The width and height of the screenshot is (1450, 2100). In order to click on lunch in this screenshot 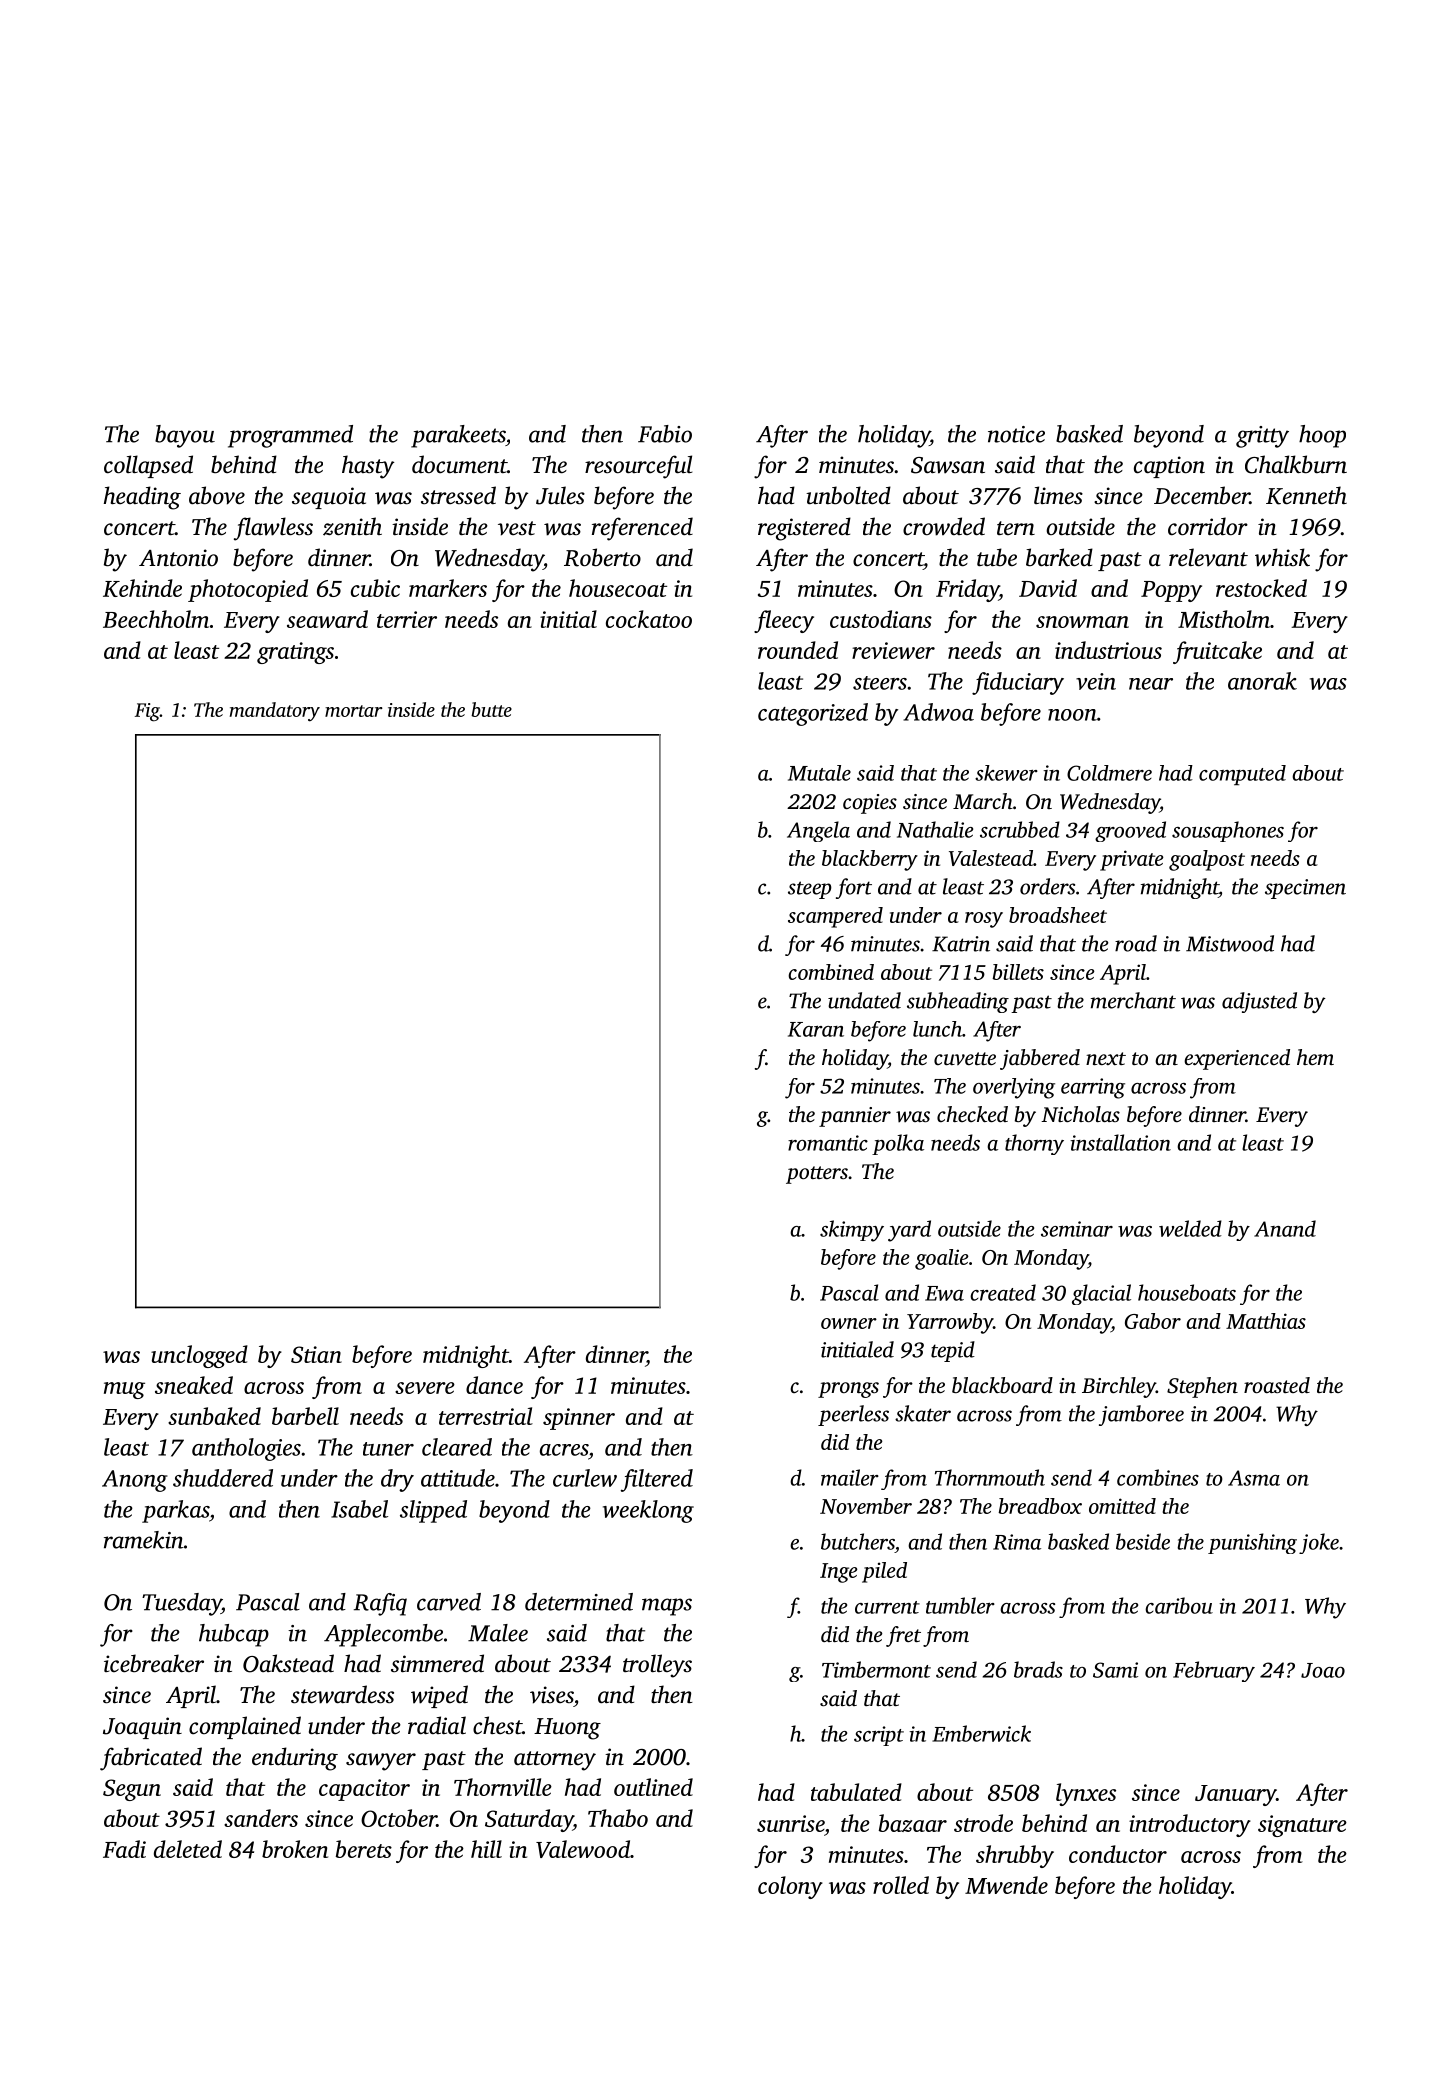, I will do `click(937, 1029)`.
